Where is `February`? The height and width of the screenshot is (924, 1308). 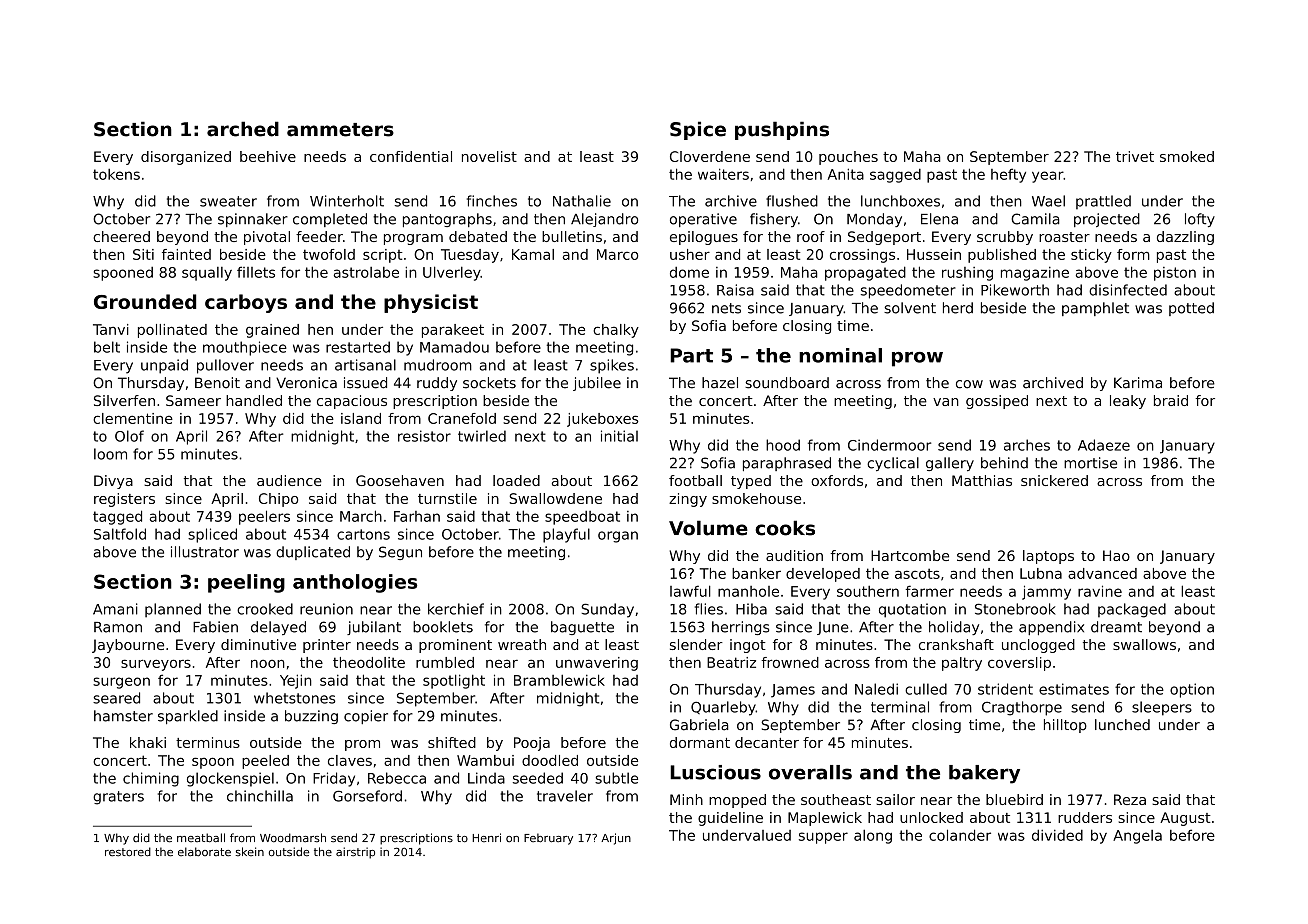 February is located at coordinates (548, 839).
